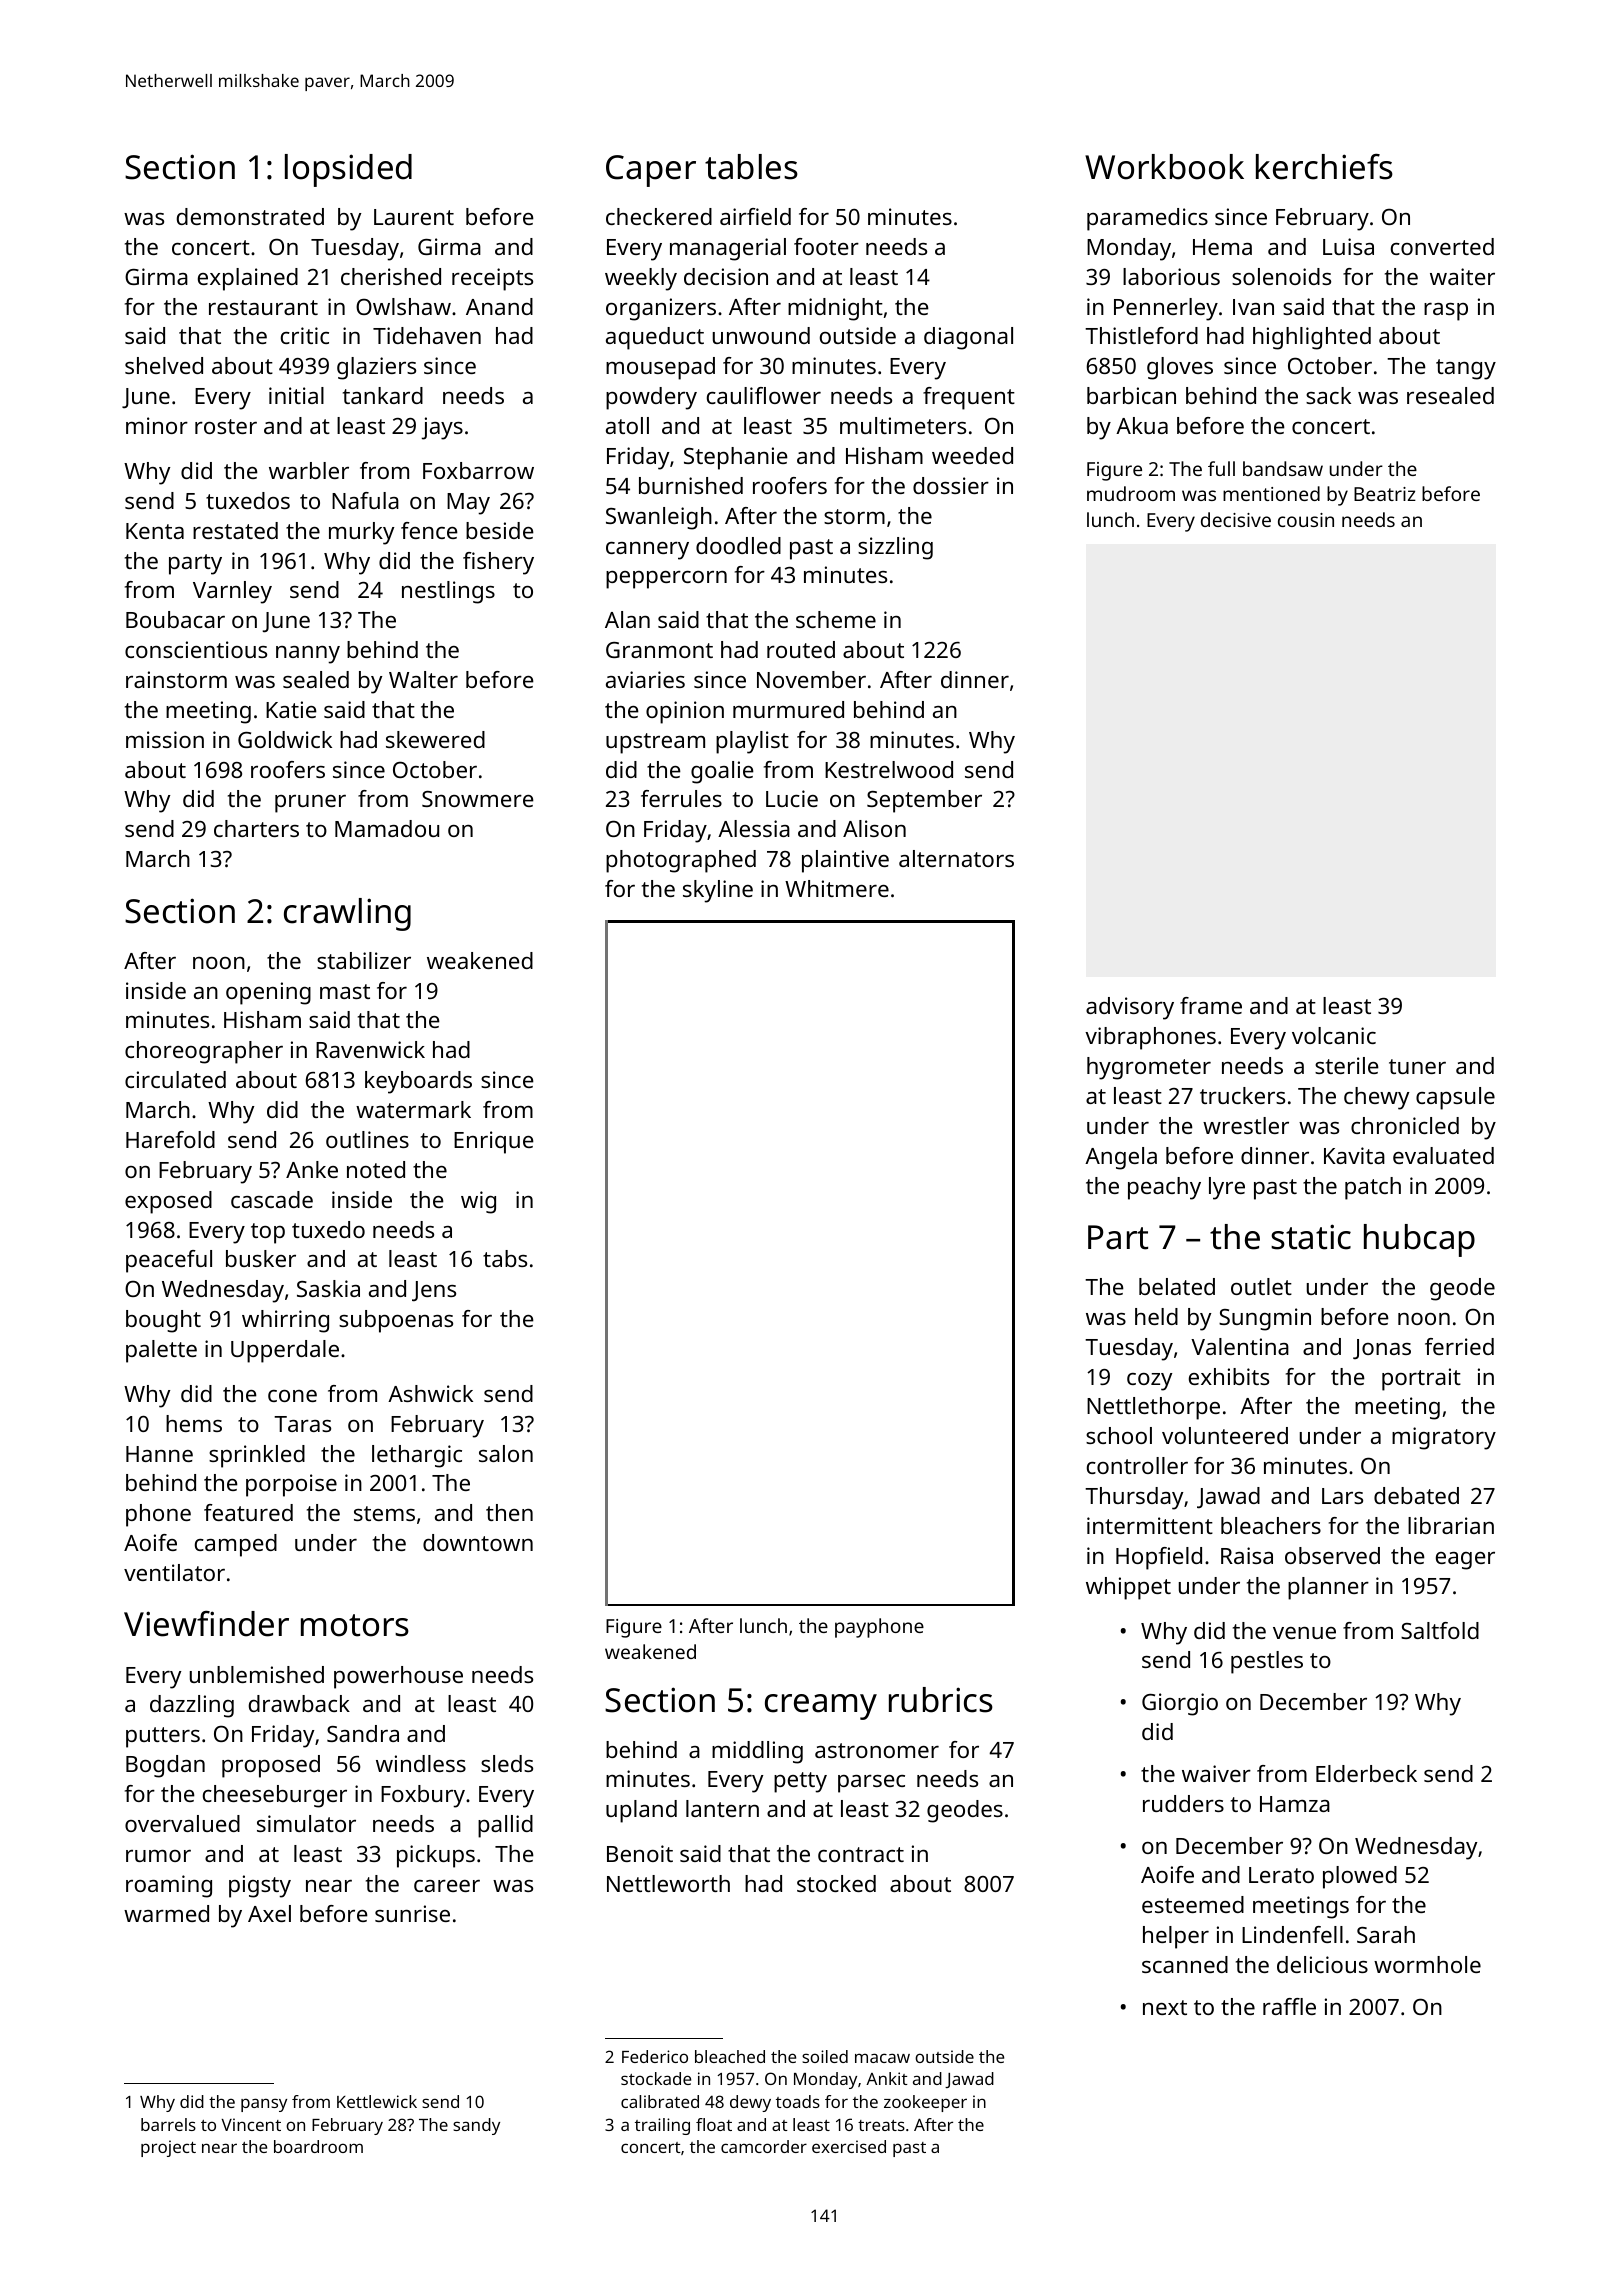 The image size is (1620, 2292). I want to click on creamy, so click(821, 1707).
